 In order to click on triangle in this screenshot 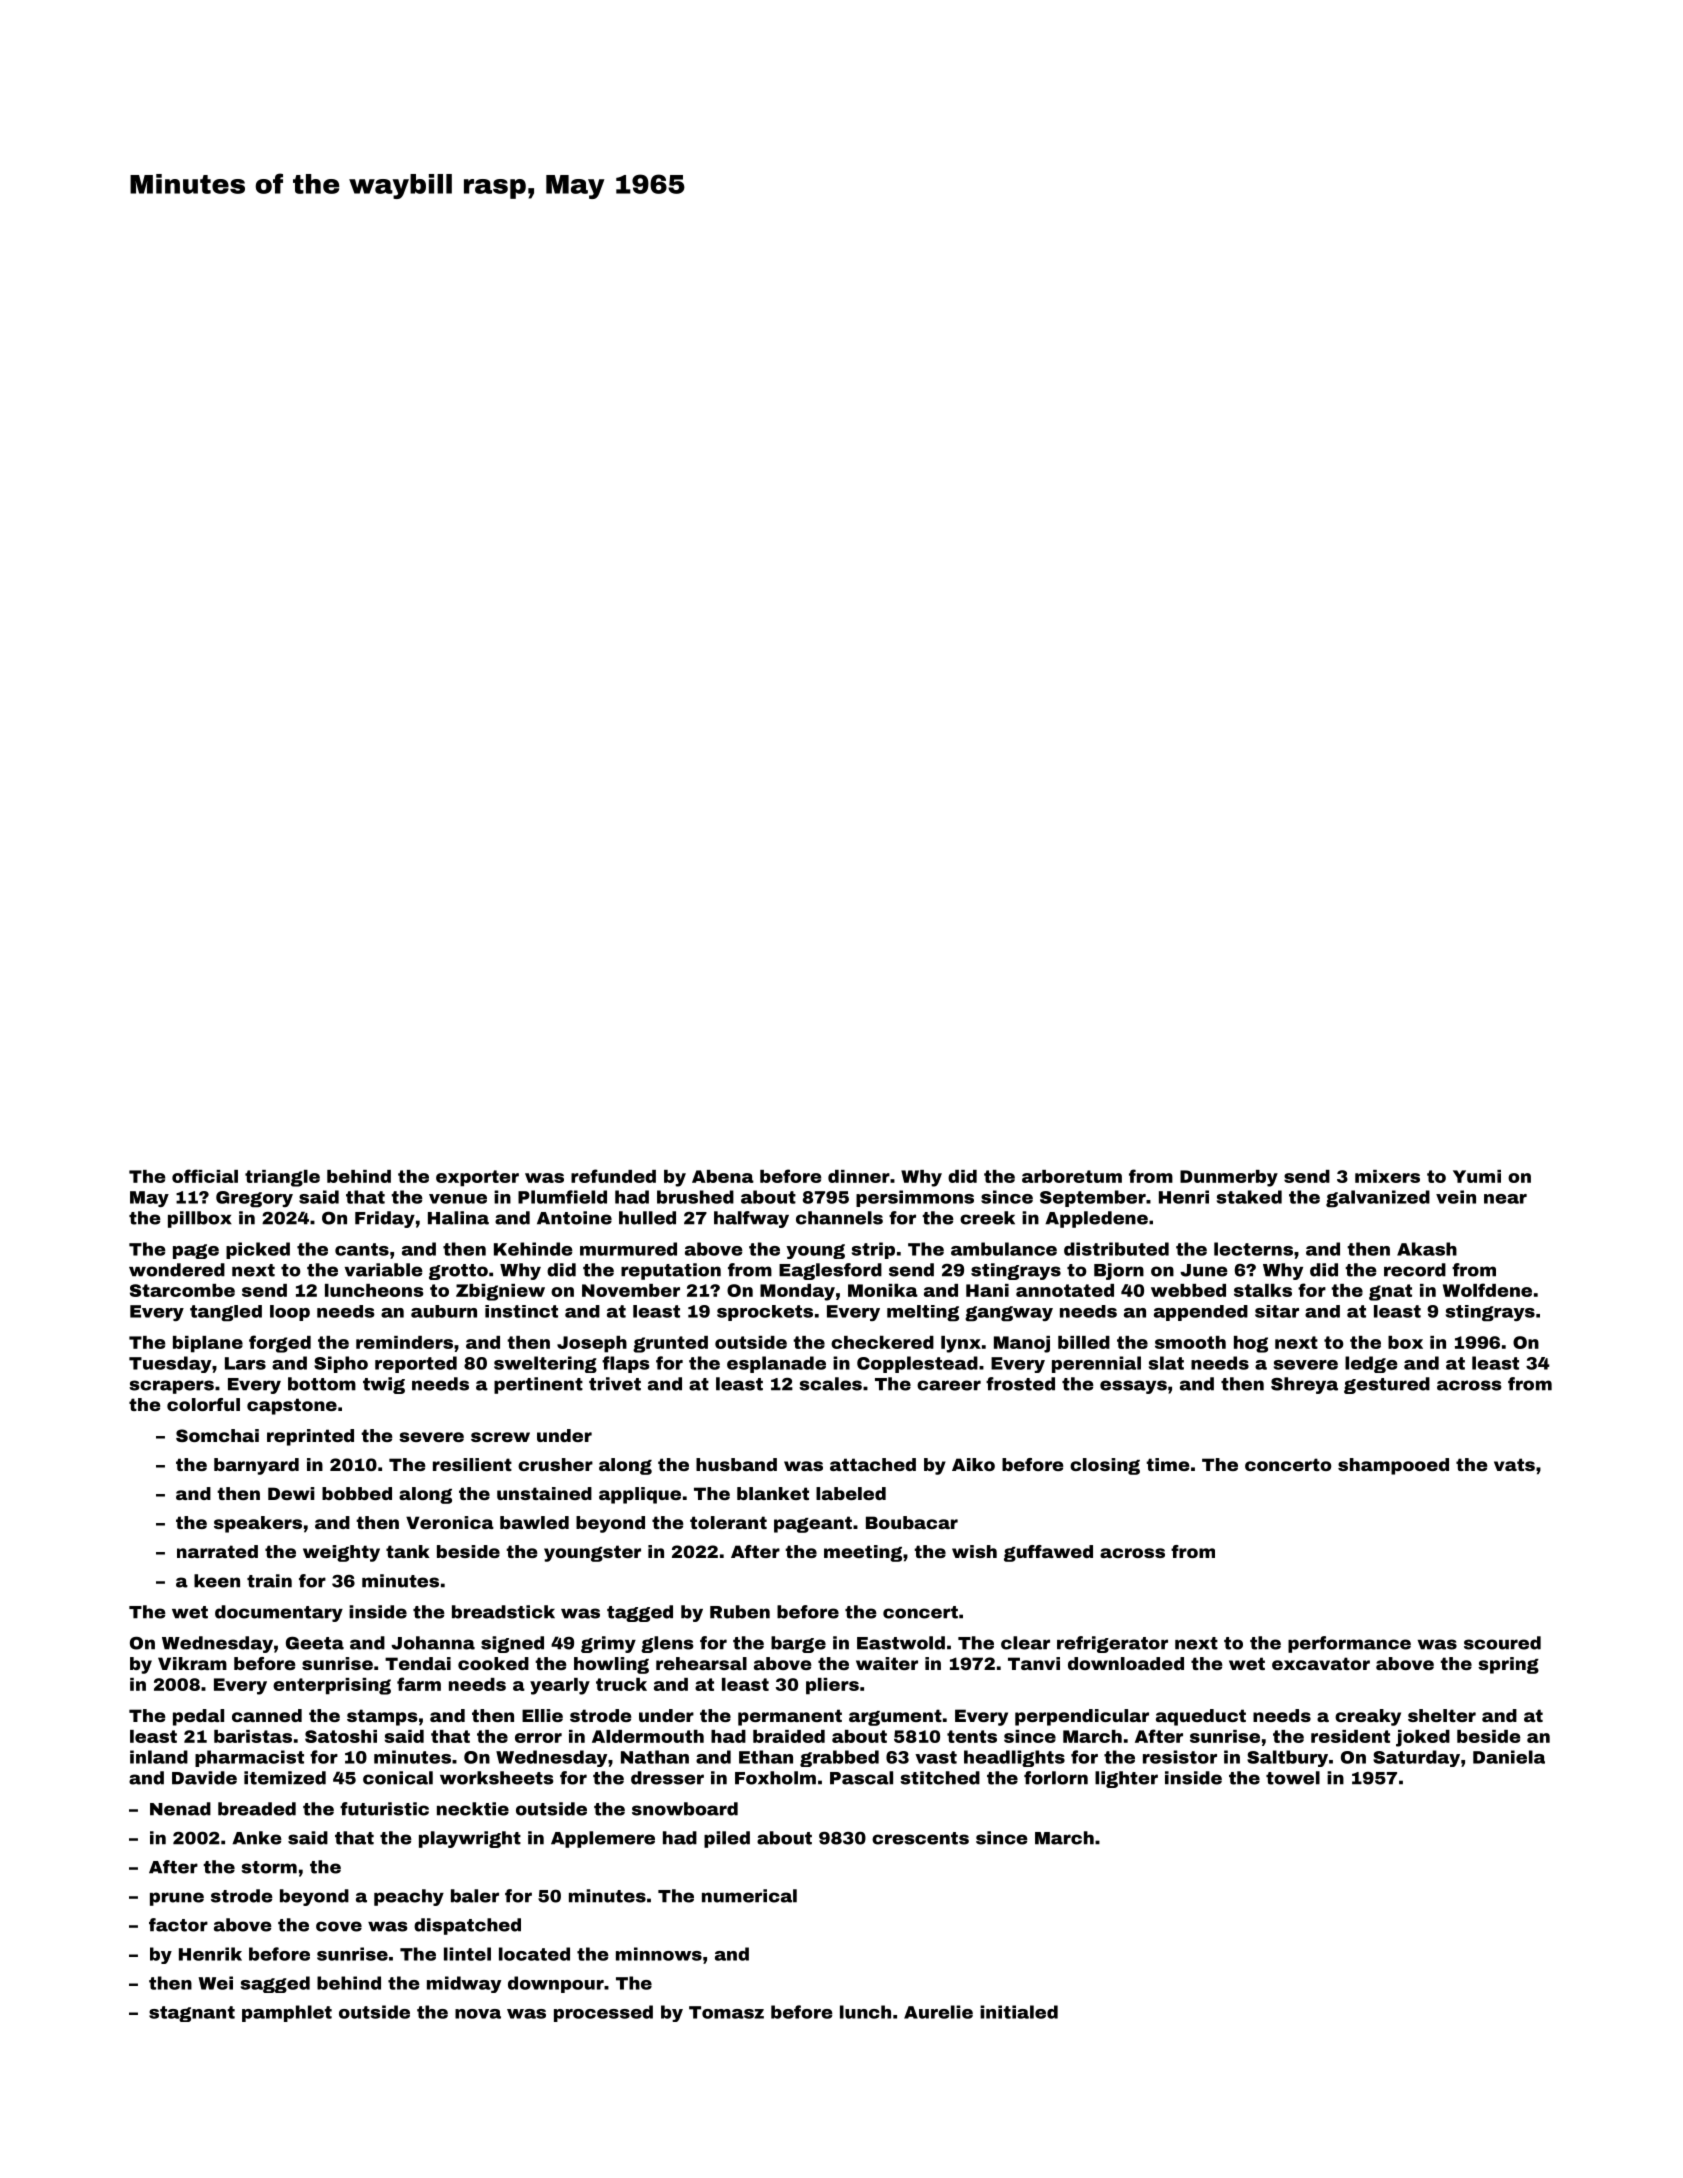, I will do `click(282, 1178)`.
